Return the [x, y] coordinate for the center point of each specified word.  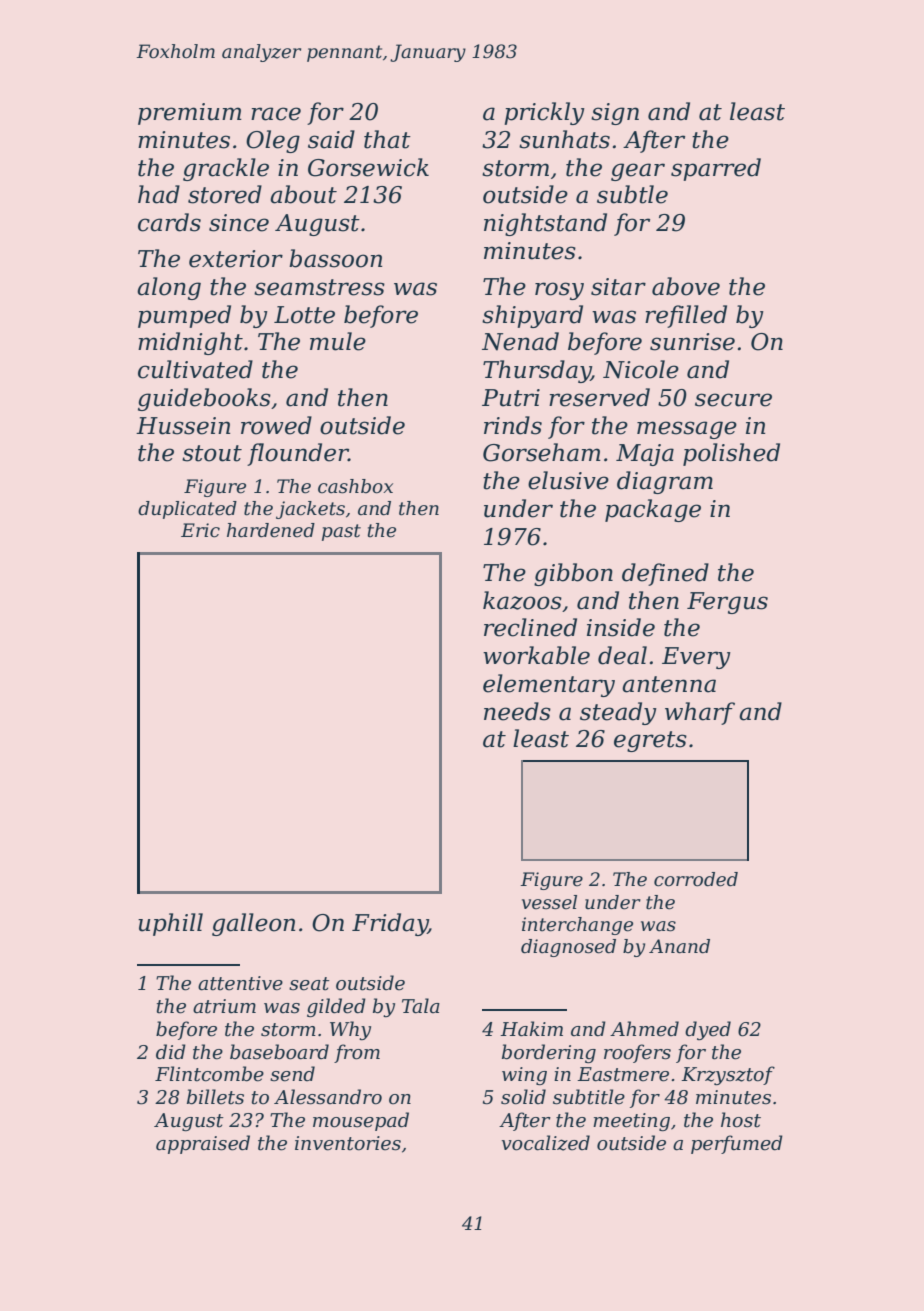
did [171, 1052]
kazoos [522, 600]
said [331, 139]
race [276, 114]
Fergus [727, 603]
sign [615, 114]
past [341, 532]
